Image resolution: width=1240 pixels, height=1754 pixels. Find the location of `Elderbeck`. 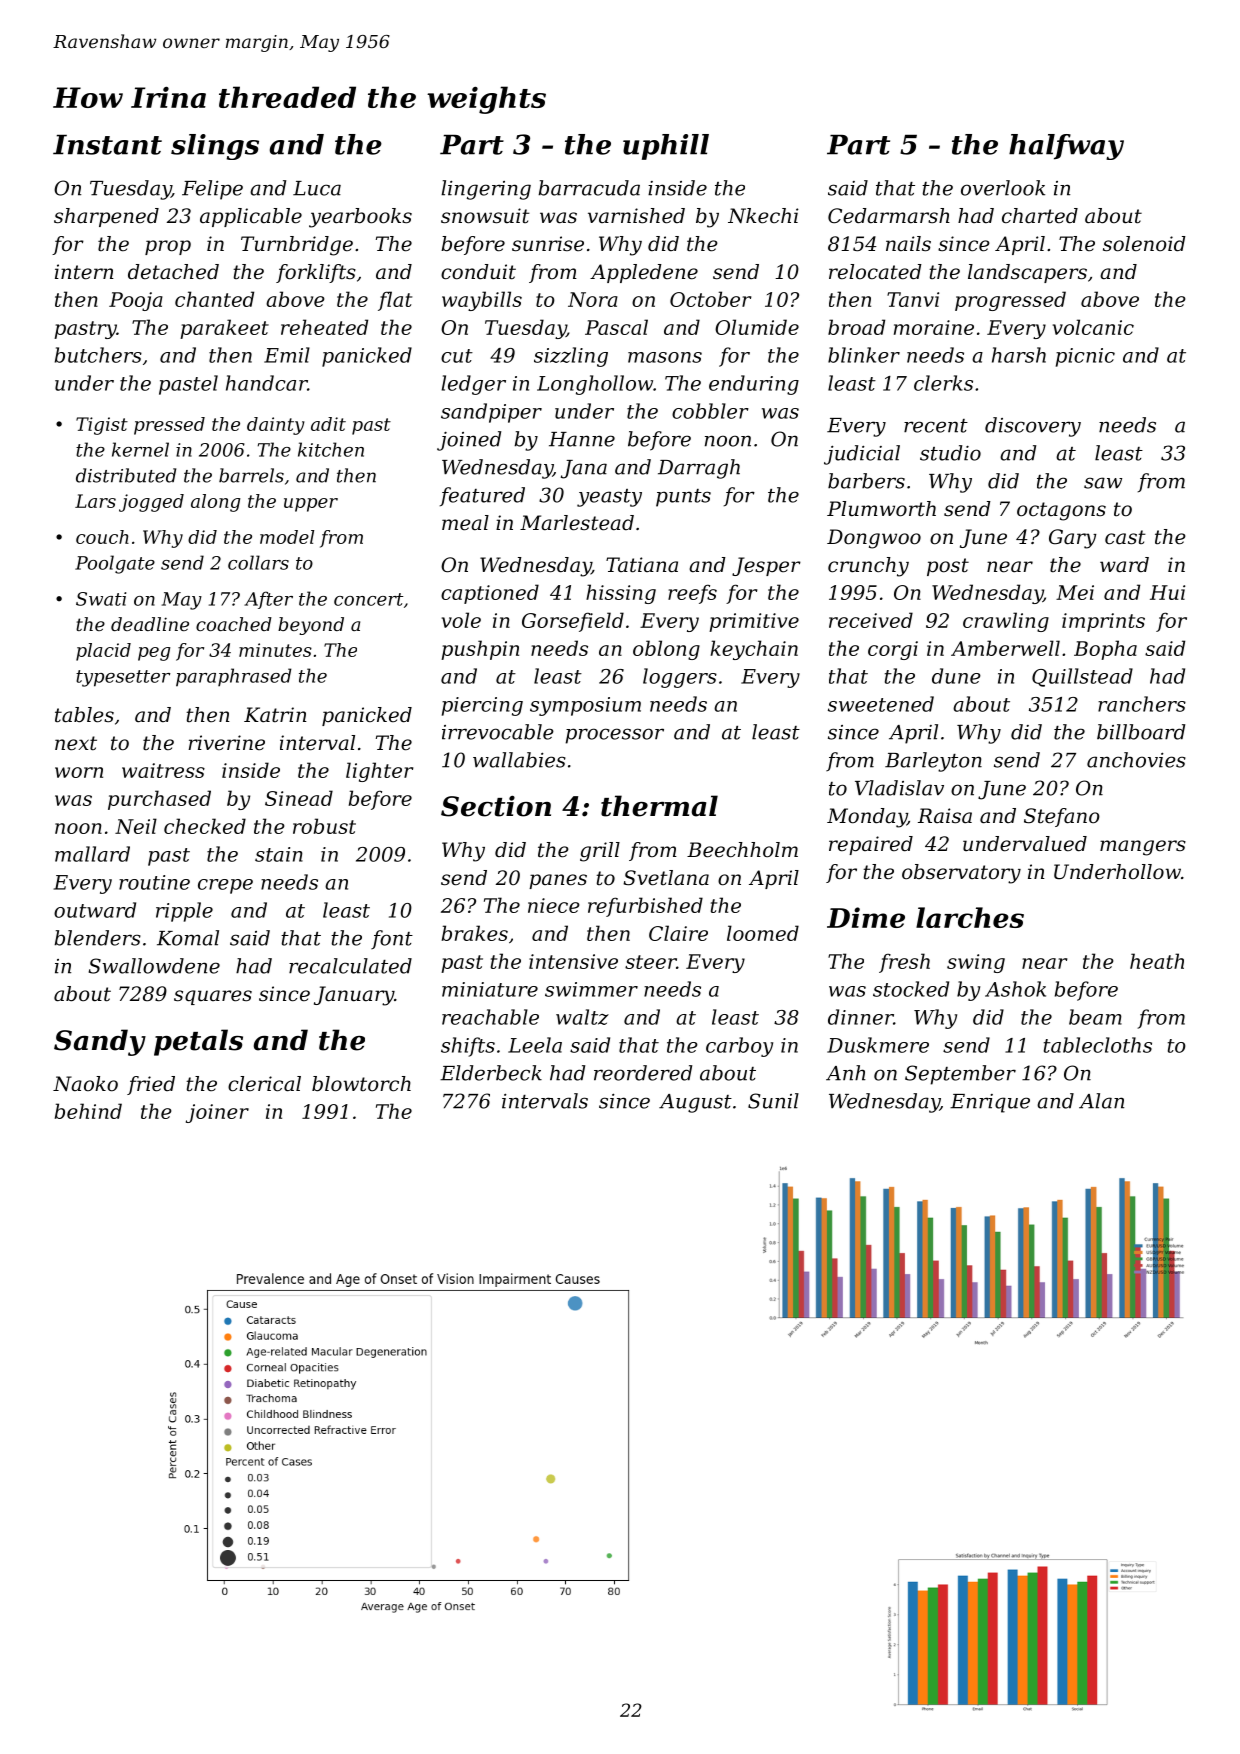

Elderbeck is located at coordinates (491, 1073).
